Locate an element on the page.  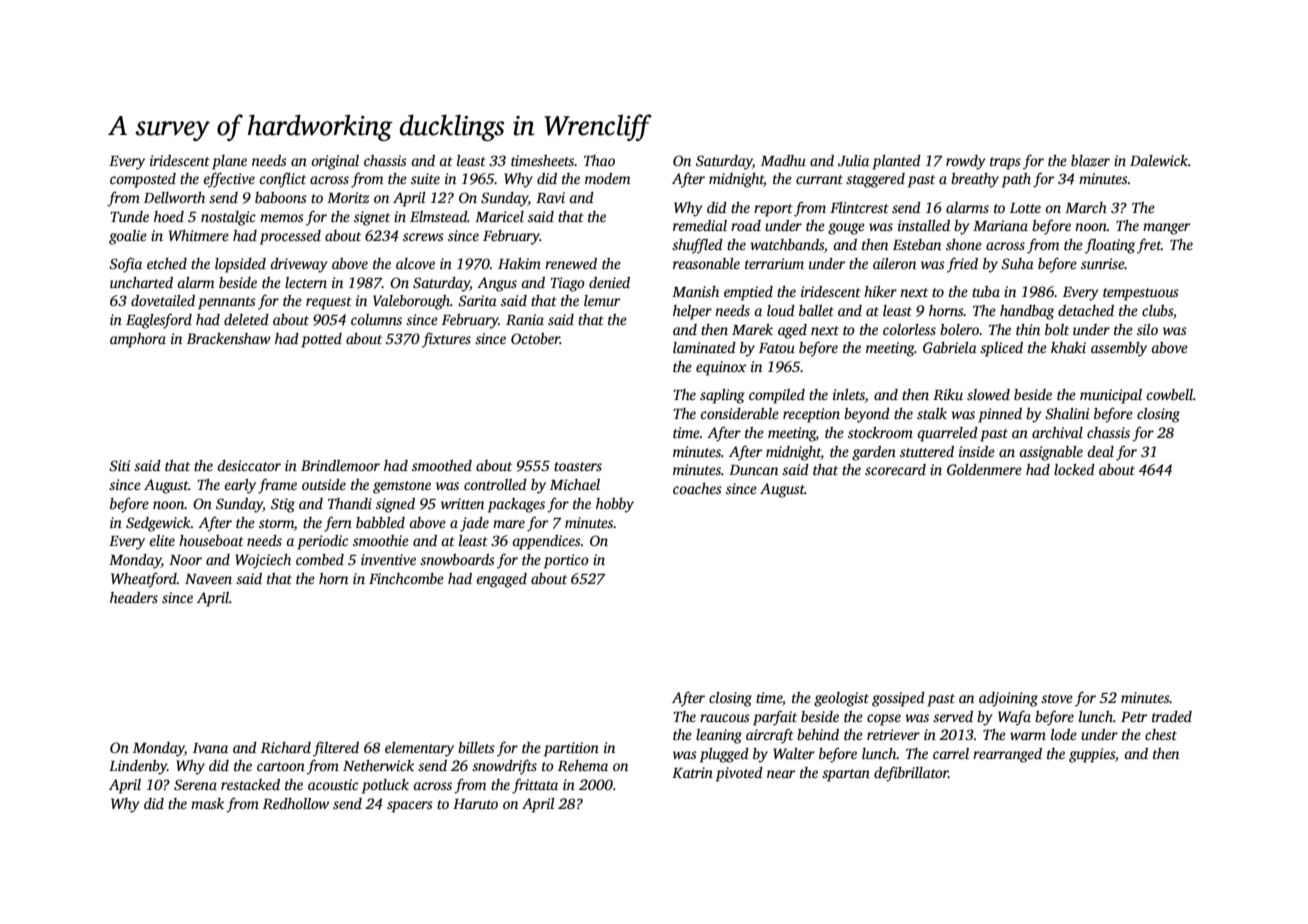
portico is located at coordinates (566, 561).
